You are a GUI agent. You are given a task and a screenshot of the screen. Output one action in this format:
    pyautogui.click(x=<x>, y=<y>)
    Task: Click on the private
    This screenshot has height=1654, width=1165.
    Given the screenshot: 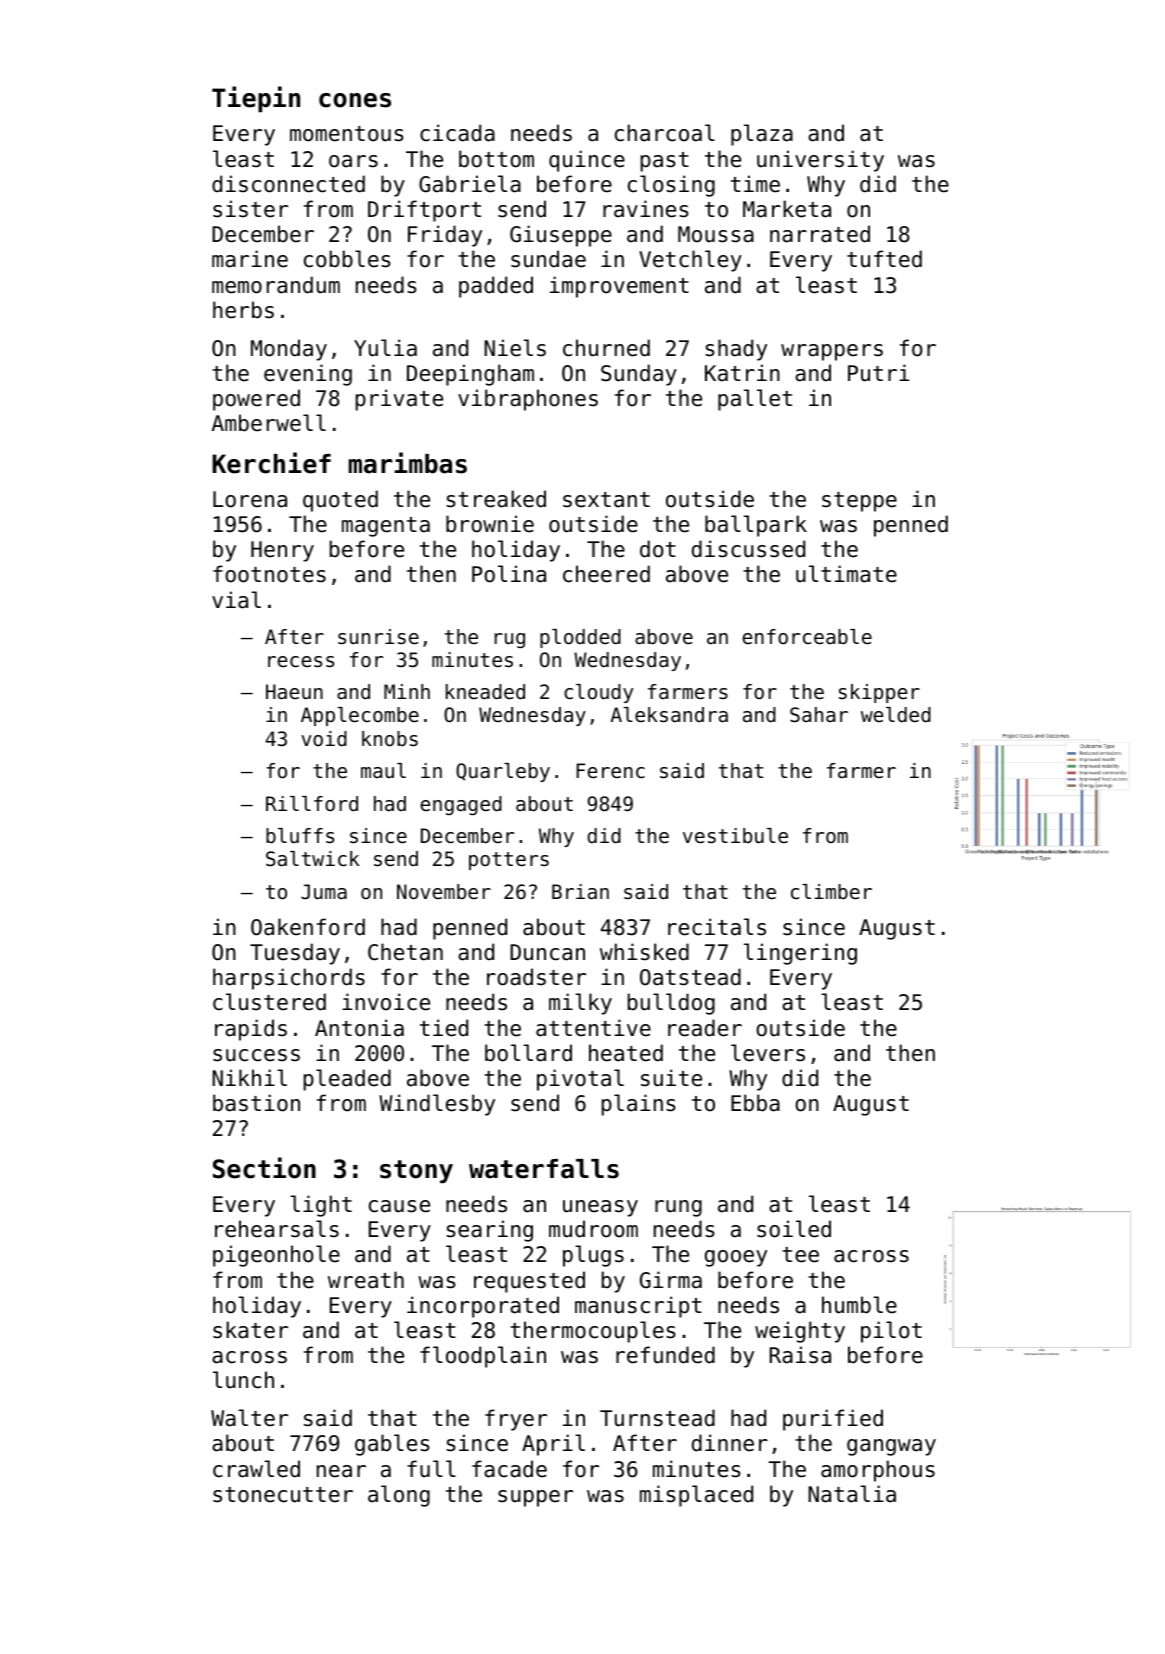 What is the action you would take?
    pyautogui.click(x=399, y=400)
